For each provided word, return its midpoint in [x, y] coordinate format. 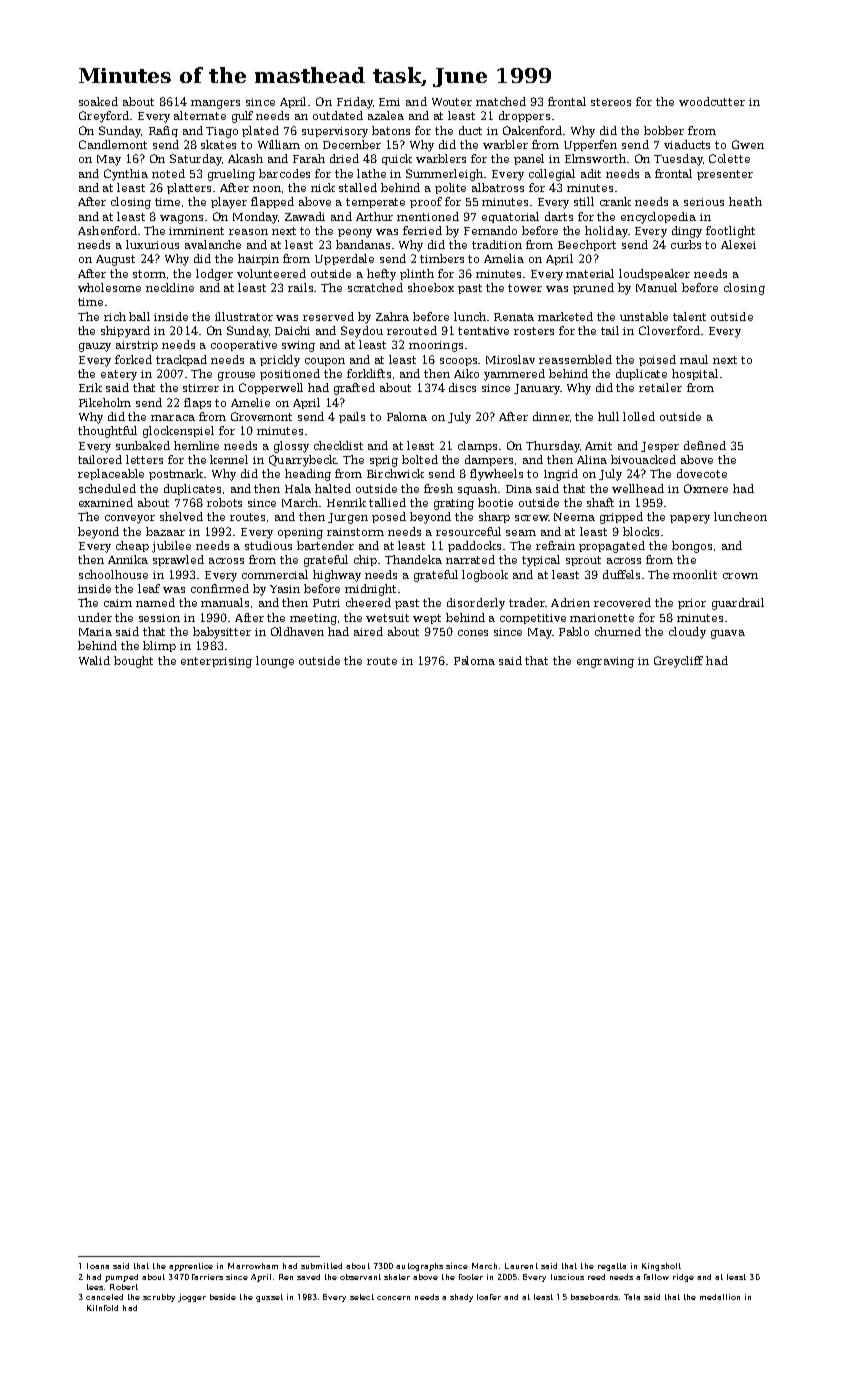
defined [705, 445]
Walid [94, 660]
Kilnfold [102, 1308]
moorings [436, 346]
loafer [489, 1297]
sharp [494, 517]
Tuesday [678, 160]
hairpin [258, 259]
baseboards [594, 1297]
